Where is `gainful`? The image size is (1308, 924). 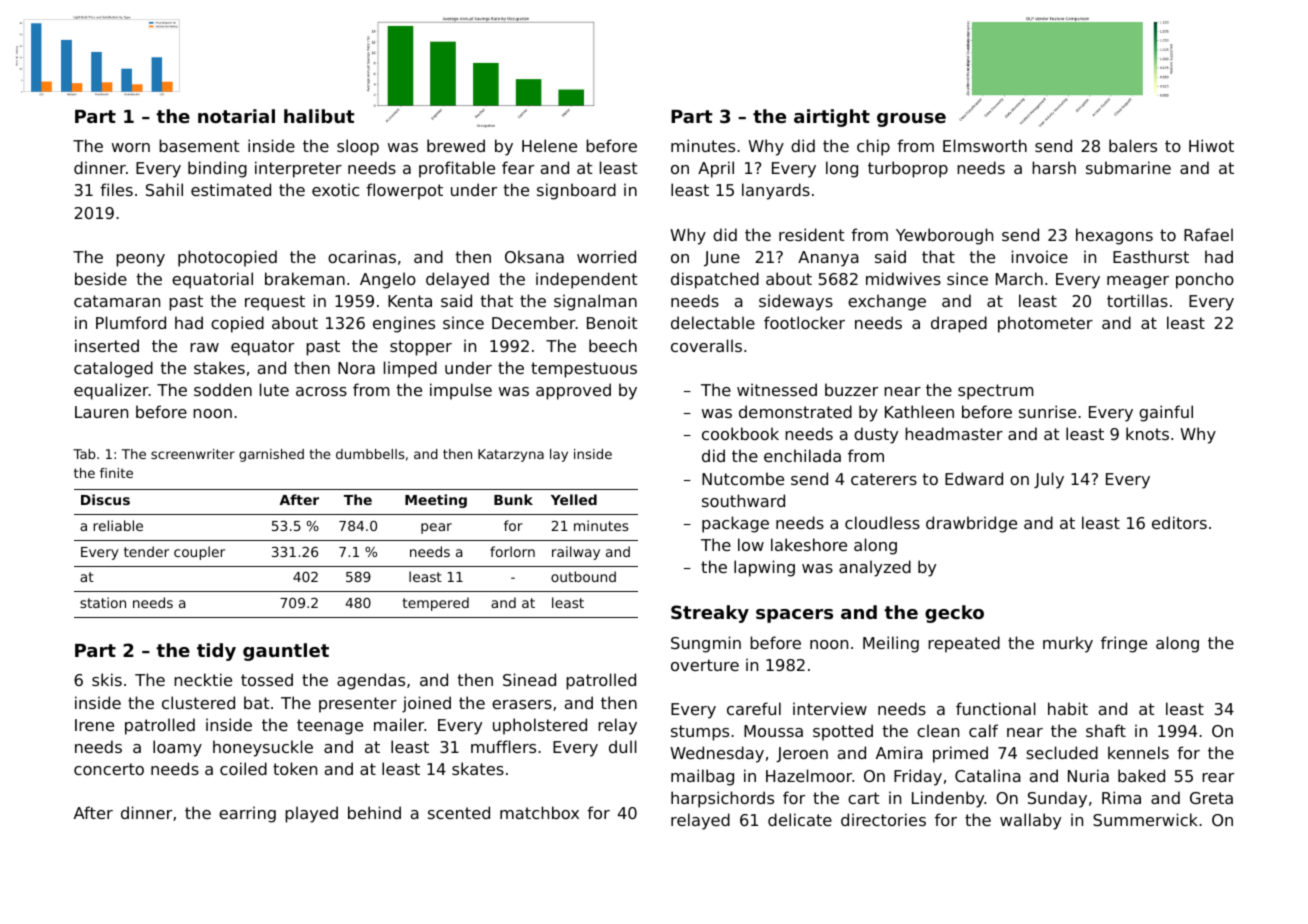
gainful is located at coordinates (1166, 413).
